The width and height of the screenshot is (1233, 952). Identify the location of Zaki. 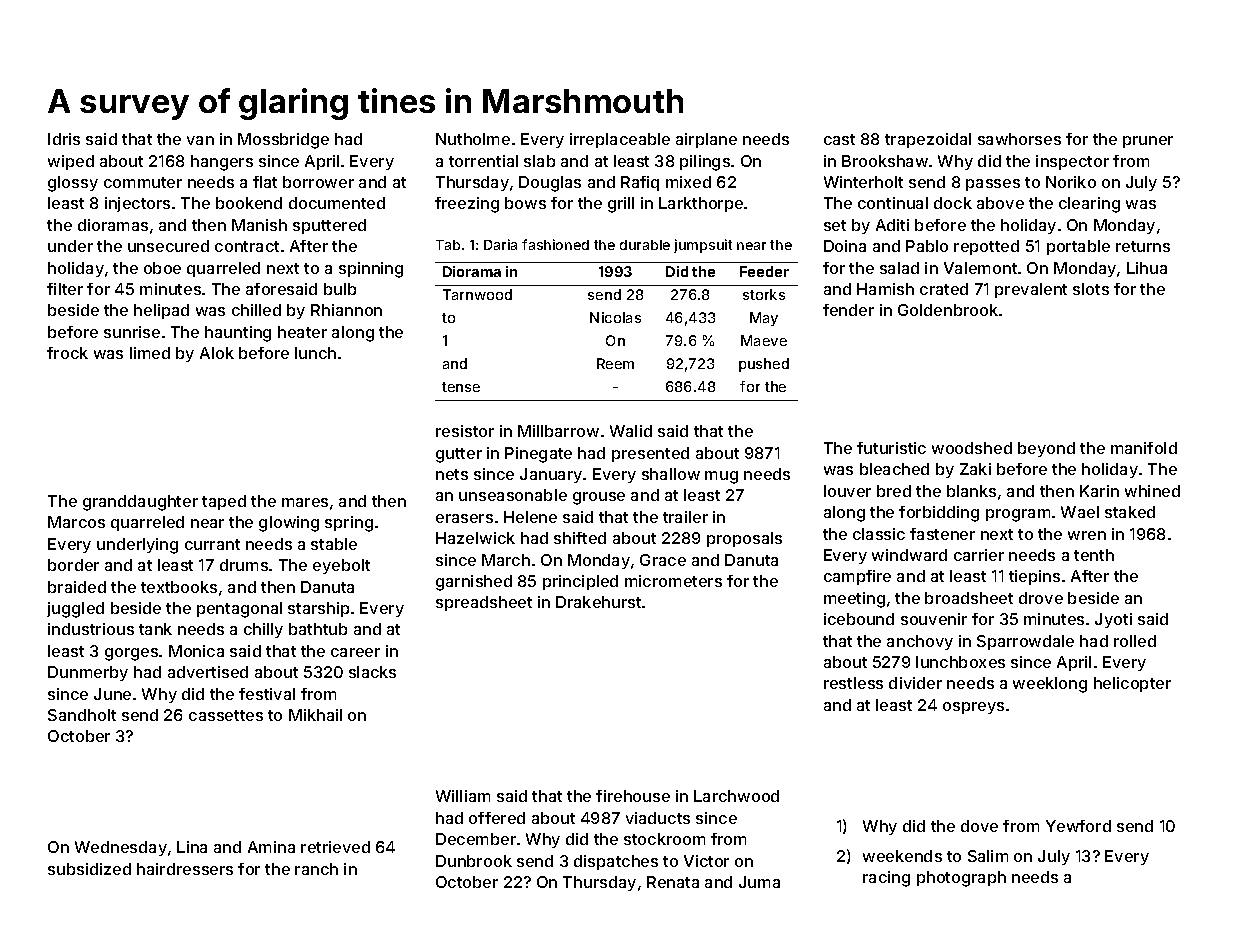
(975, 469).
